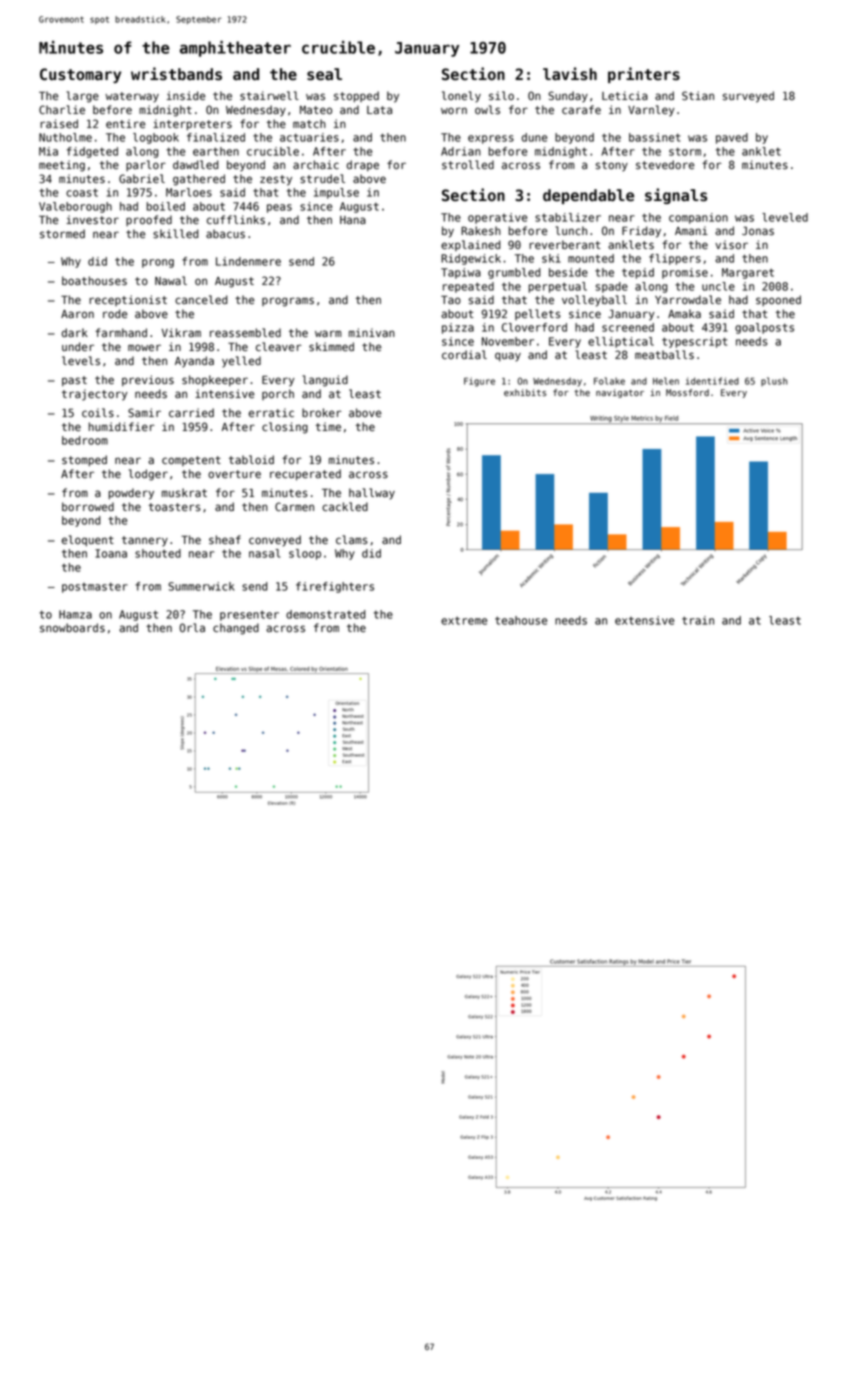 The height and width of the screenshot is (1400, 849). What do you see at coordinates (80, 75) in the screenshot?
I see `Customary` at bounding box center [80, 75].
